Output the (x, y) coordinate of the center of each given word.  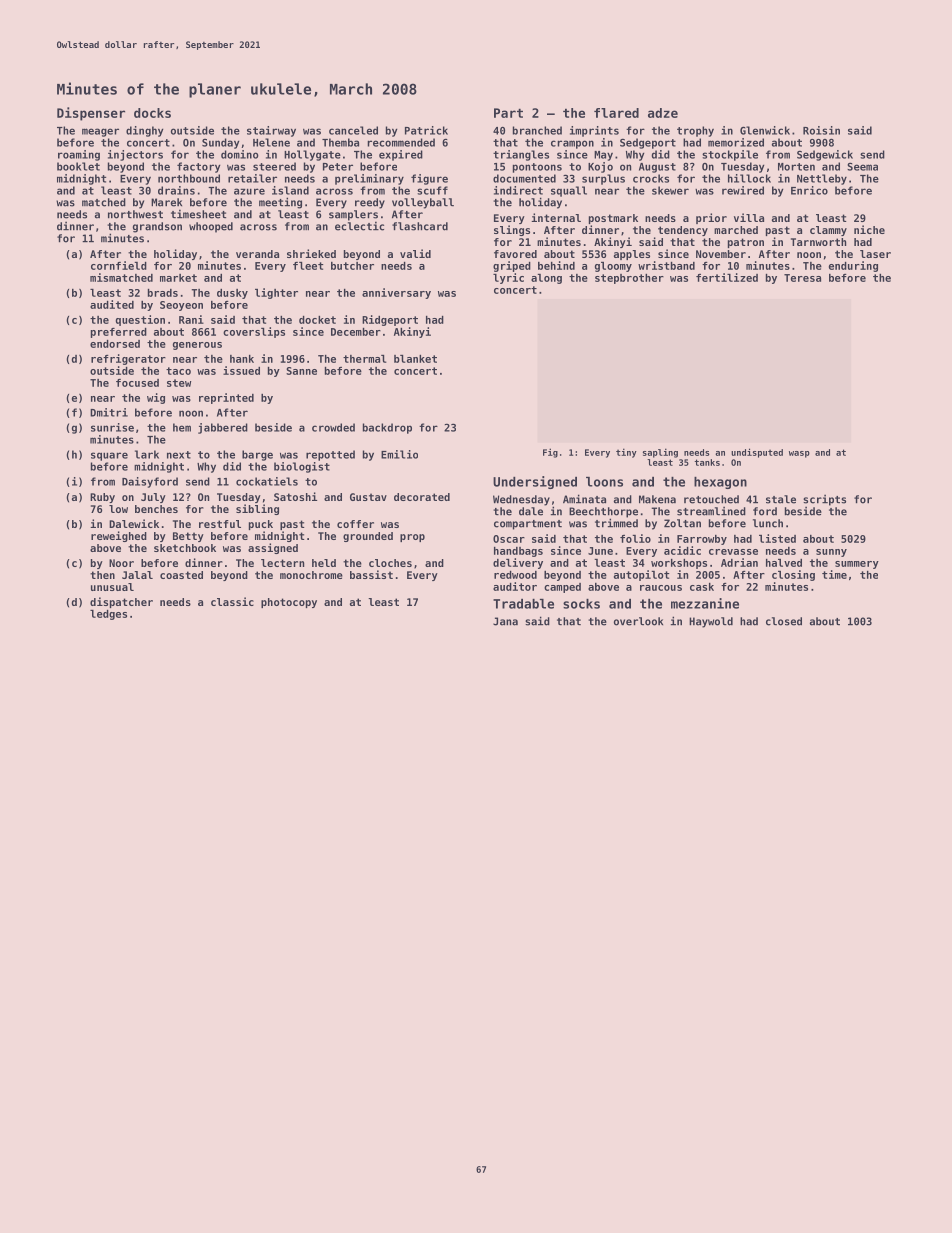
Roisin (821, 130)
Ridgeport (390, 320)
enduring (853, 266)
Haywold (711, 622)
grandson (157, 227)
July (153, 498)
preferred (119, 333)
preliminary (369, 179)
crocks (651, 178)
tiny (626, 453)
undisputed (757, 453)
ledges (108, 615)
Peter (338, 167)
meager (100, 132)
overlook (638, 621)
